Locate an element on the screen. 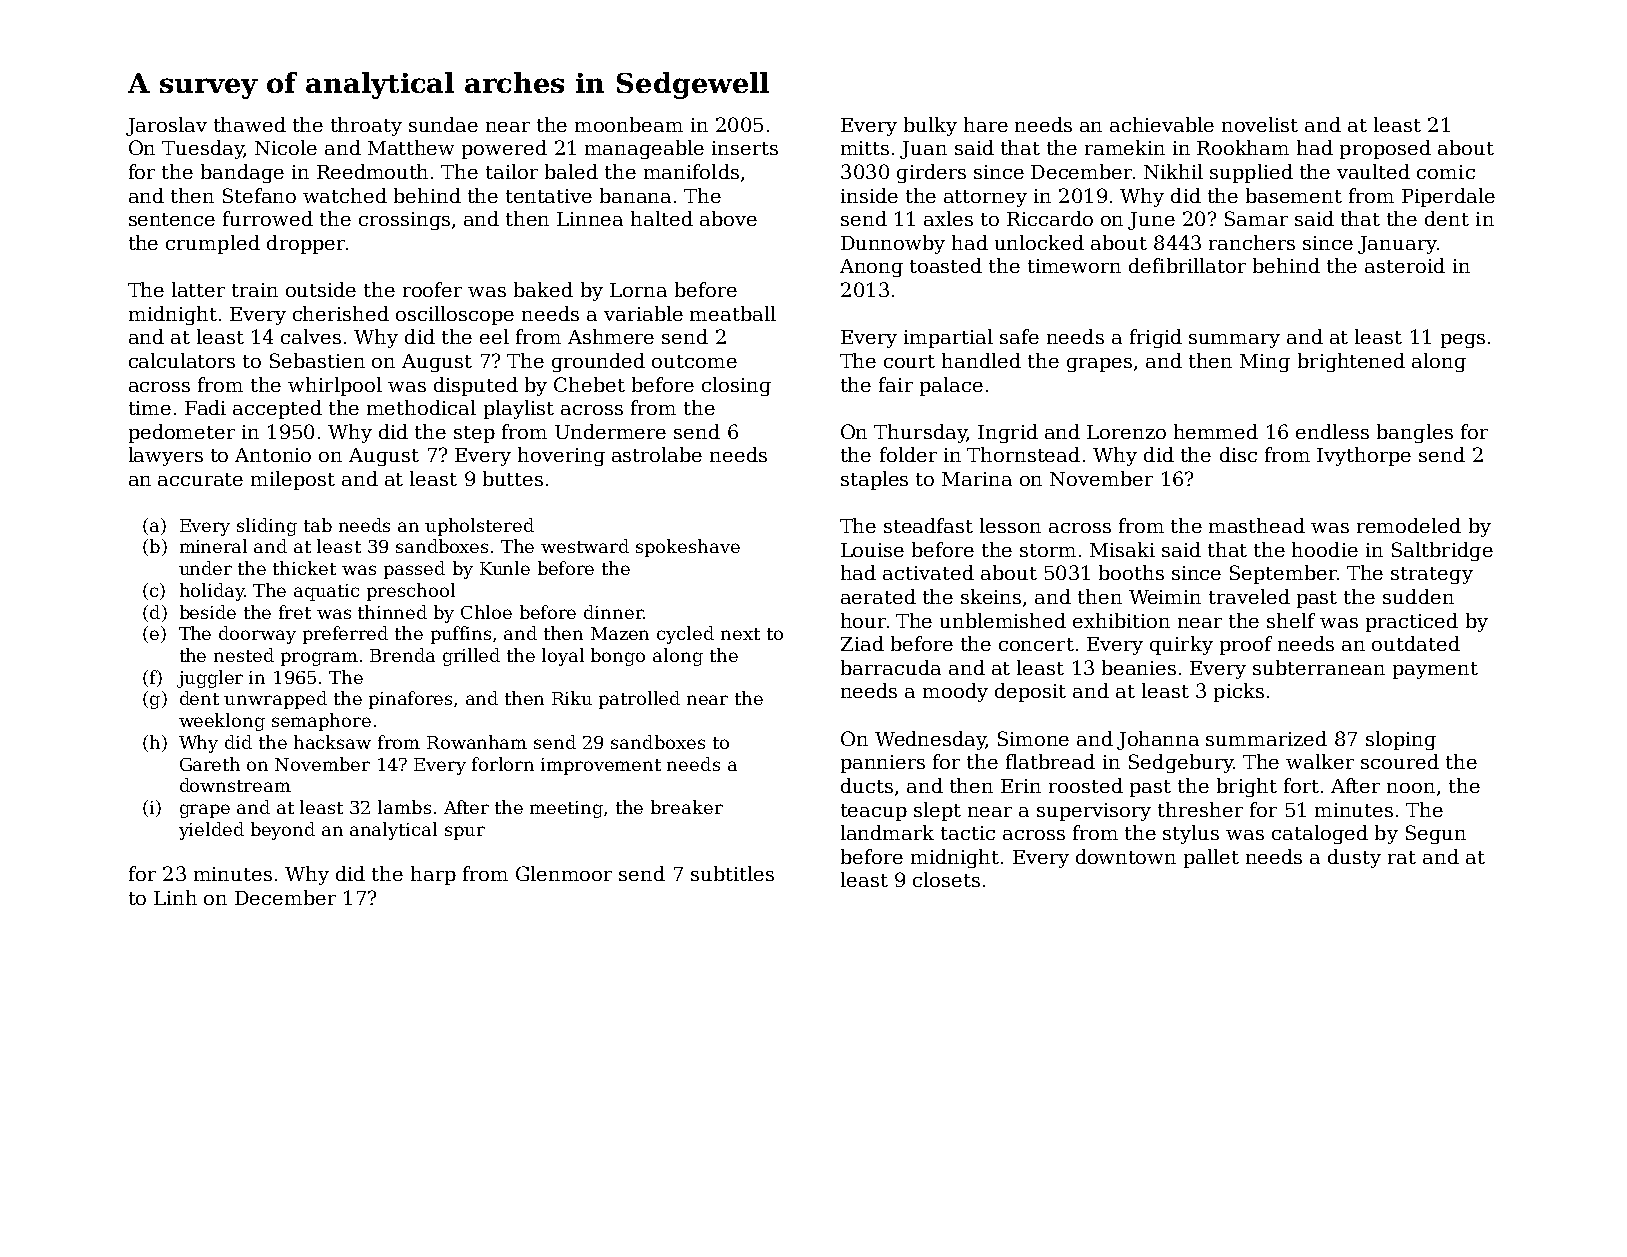 The height and width of the screenshot is (1257, 1627). pallet is located at coordinates (1211, 858).
